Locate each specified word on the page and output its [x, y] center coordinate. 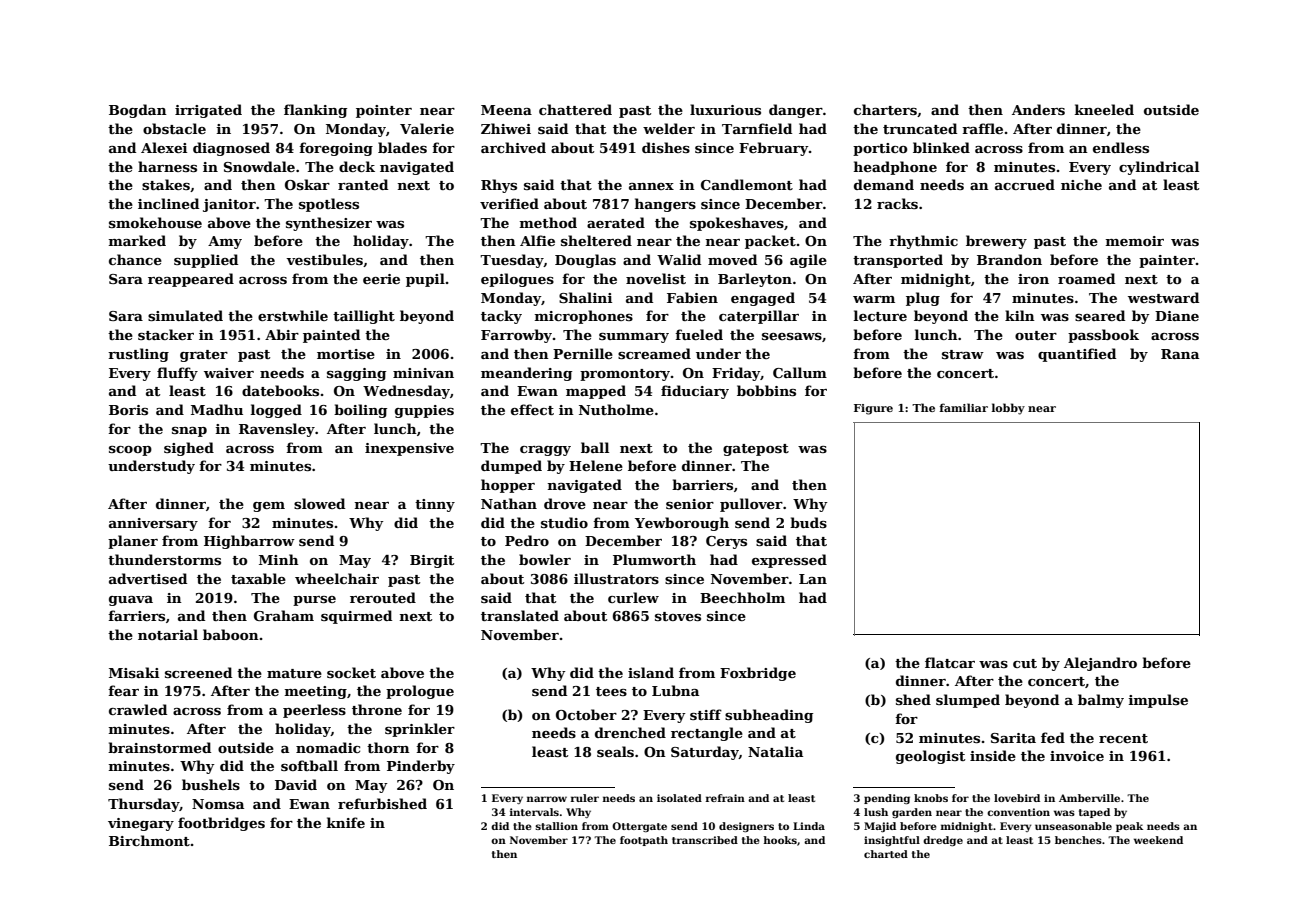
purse [314, 601]
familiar [964, 407]
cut [1025, 663]
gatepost [756, 450]
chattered [575, 109]
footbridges [221, 824]
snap [189, 432]
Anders [1038, 109]
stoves [678, 616]
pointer [384, 111]
